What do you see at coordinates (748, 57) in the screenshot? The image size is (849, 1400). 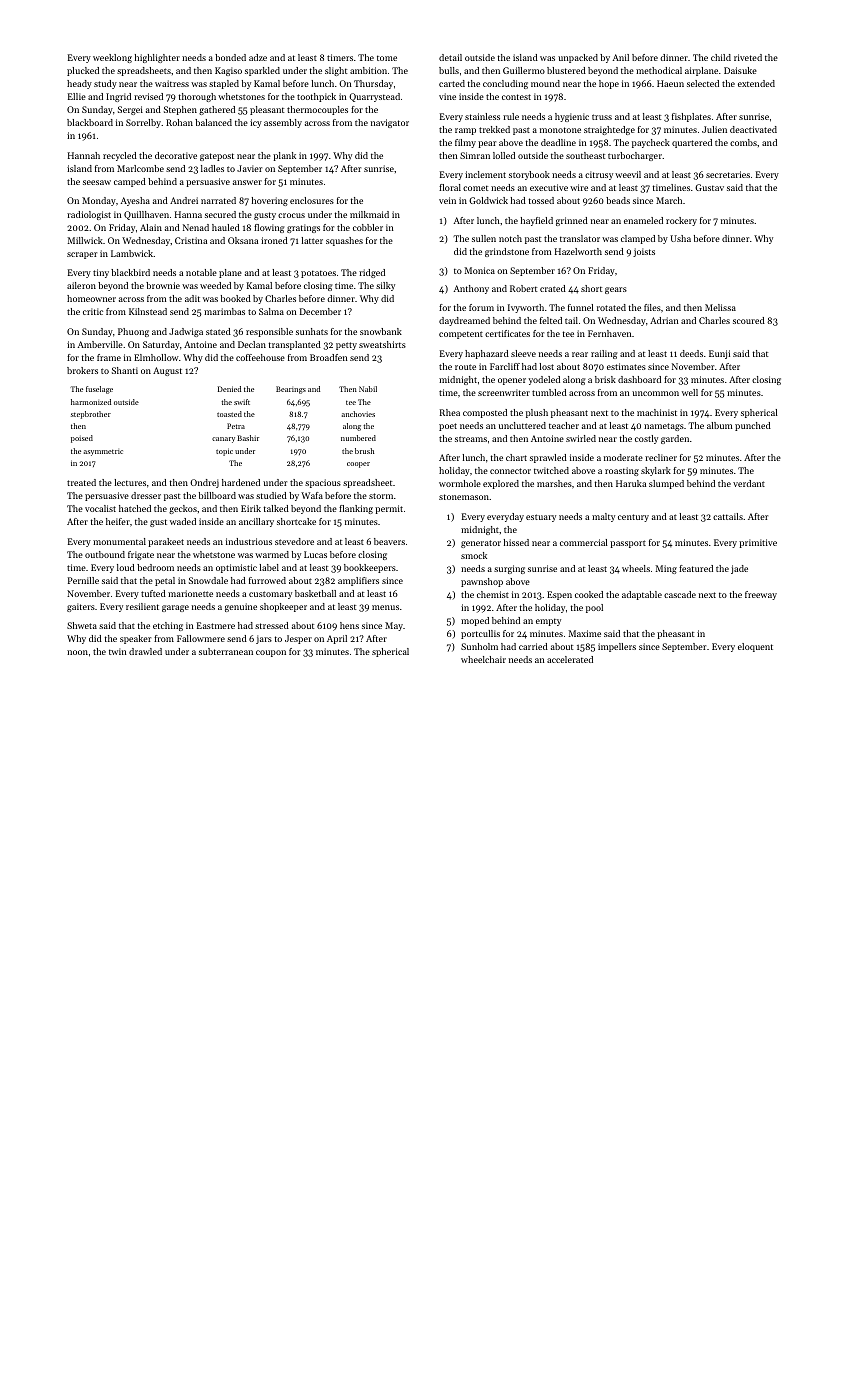 I see `riveted` at bounding box center [748, 57].
